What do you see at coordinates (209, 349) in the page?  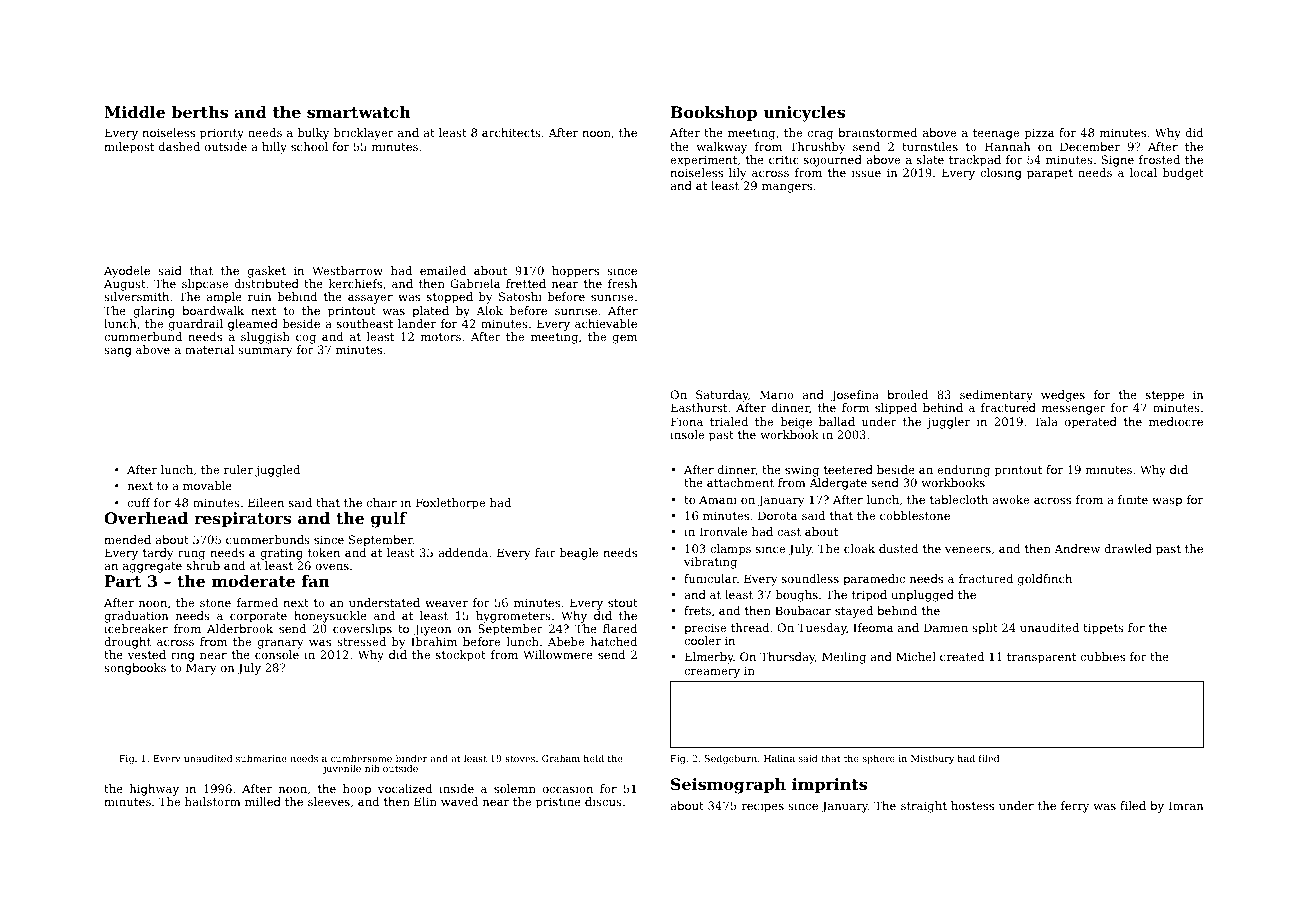 I see `material` at bounding box center [209, 349].
